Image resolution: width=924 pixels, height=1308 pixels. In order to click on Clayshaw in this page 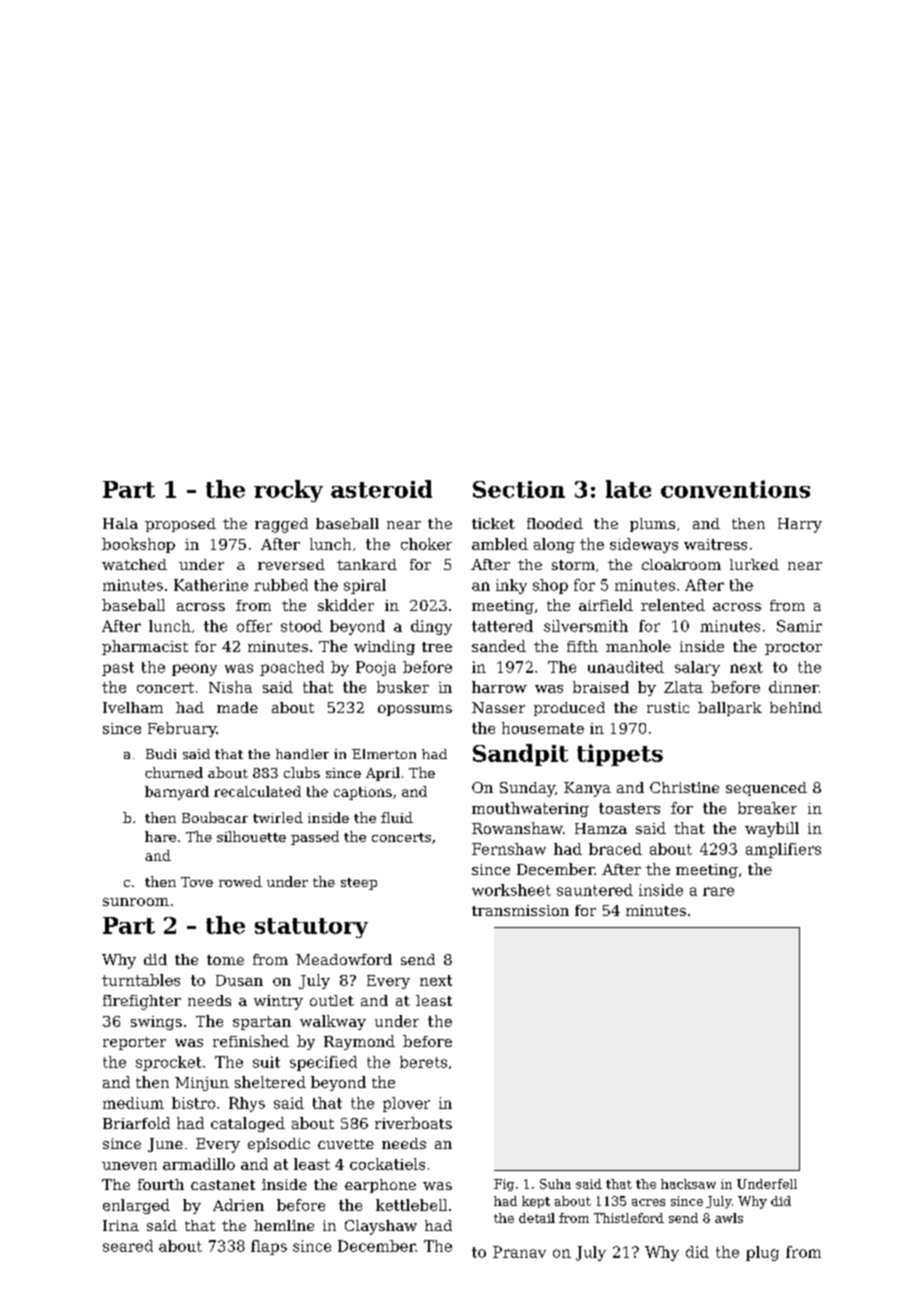, I will do `click(381, 1227)`.
